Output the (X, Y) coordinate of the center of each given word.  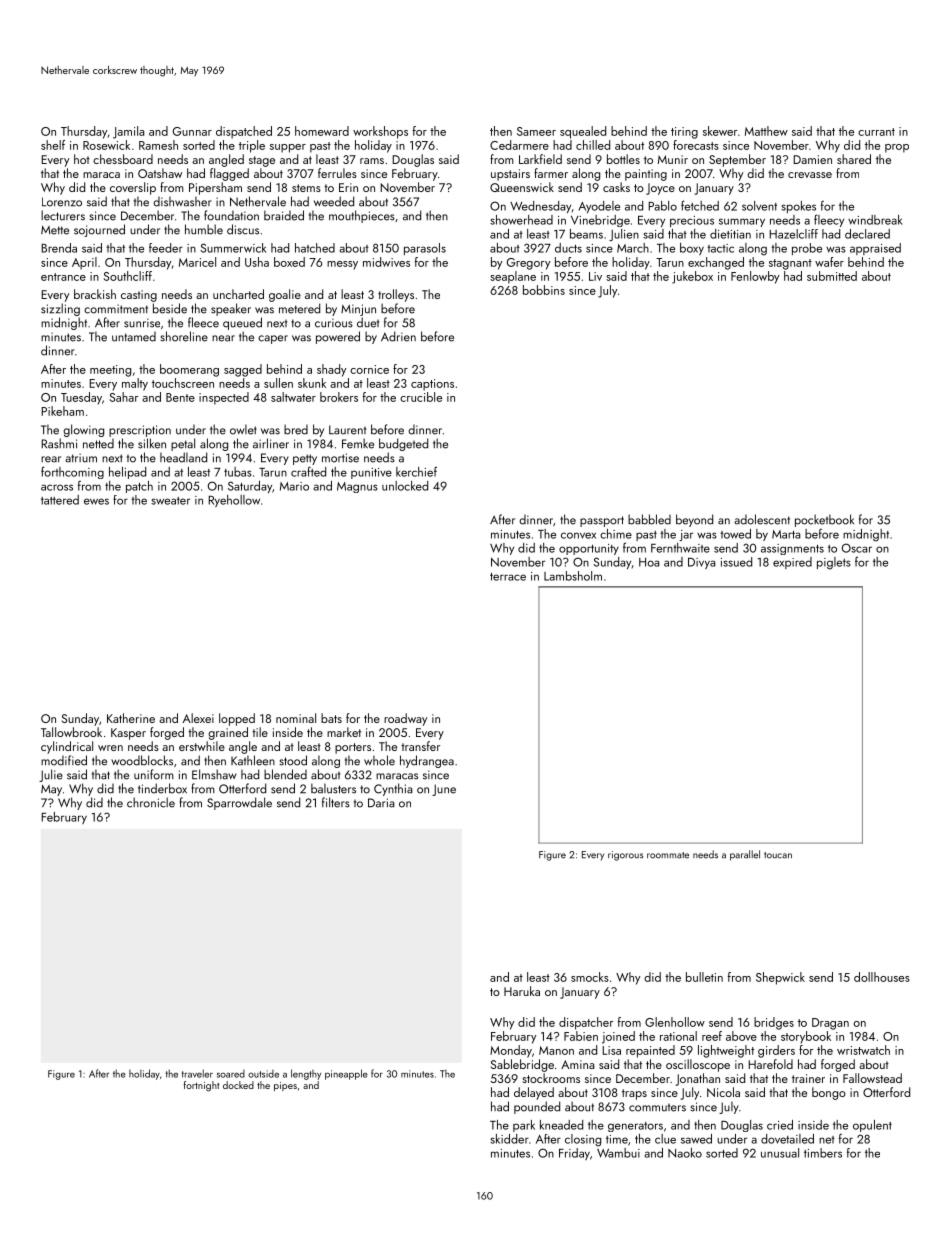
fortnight (202, 1086)
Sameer (536, 131)
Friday (574, 1154)
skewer (720, 131)
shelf (53, 145)
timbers (823, 1153)
